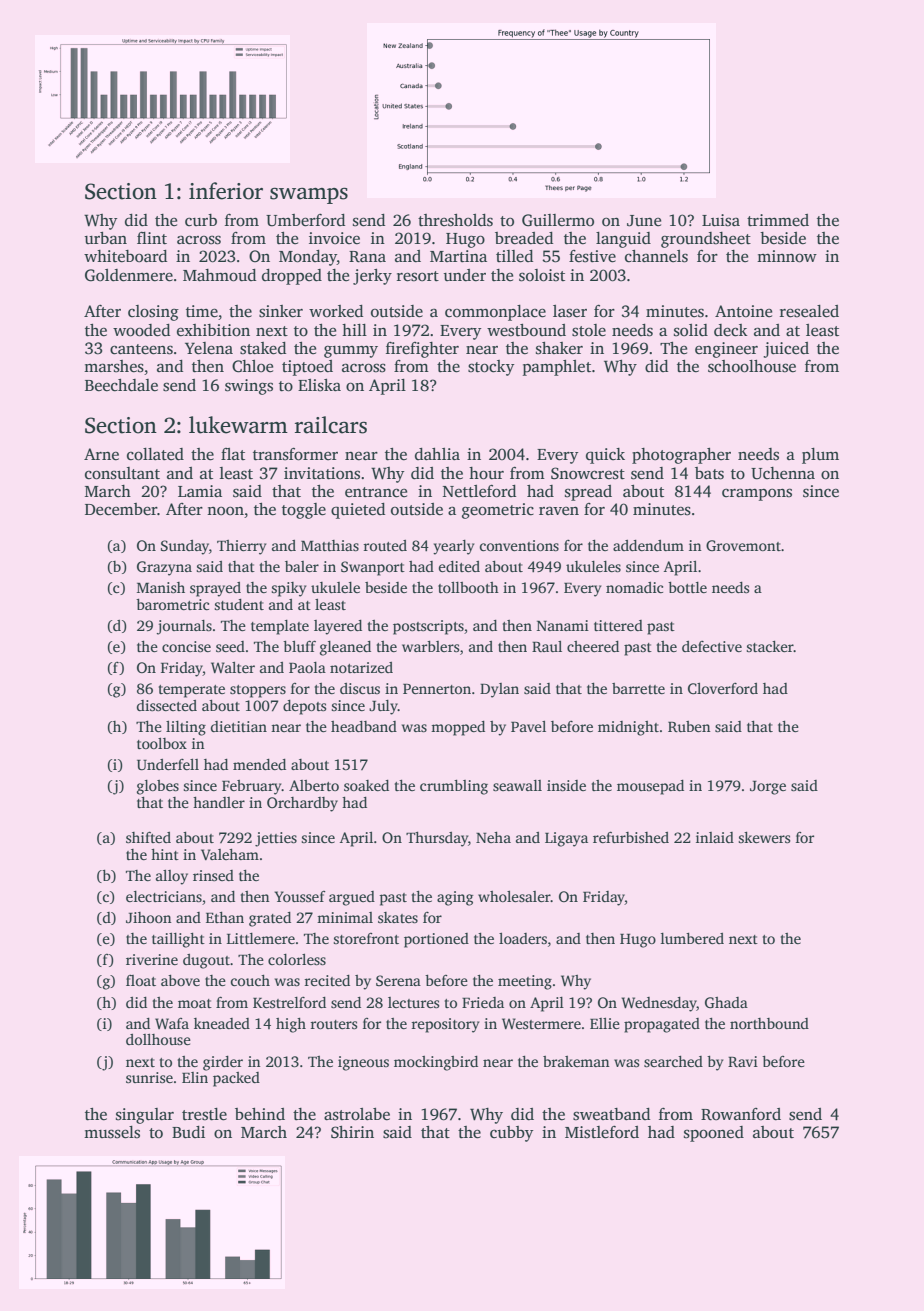 This page has width=924, height=1311. Describe the element at coordinates (588, 473) in the page. I see `Snowcrest` at that location.
